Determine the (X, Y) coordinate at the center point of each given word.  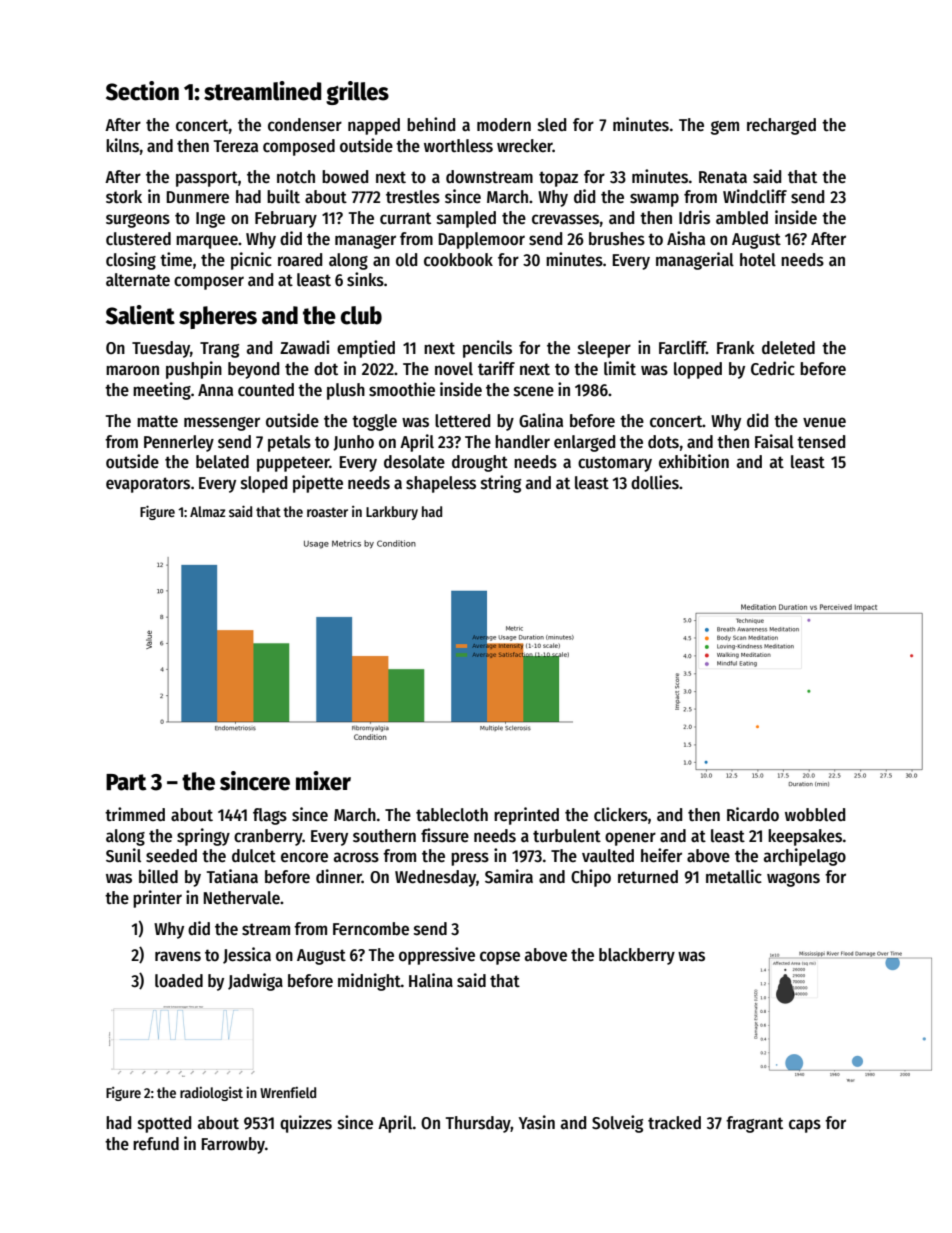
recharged (781, 126)
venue (824, 422)
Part (126, 782)
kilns (122, 145)
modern (504, 125)
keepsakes (805, 837)
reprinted (526, 816)
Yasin (537, 1122)
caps (805, 1126)
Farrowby (233, 1145)
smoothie (402, 389)
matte (157, 421)
